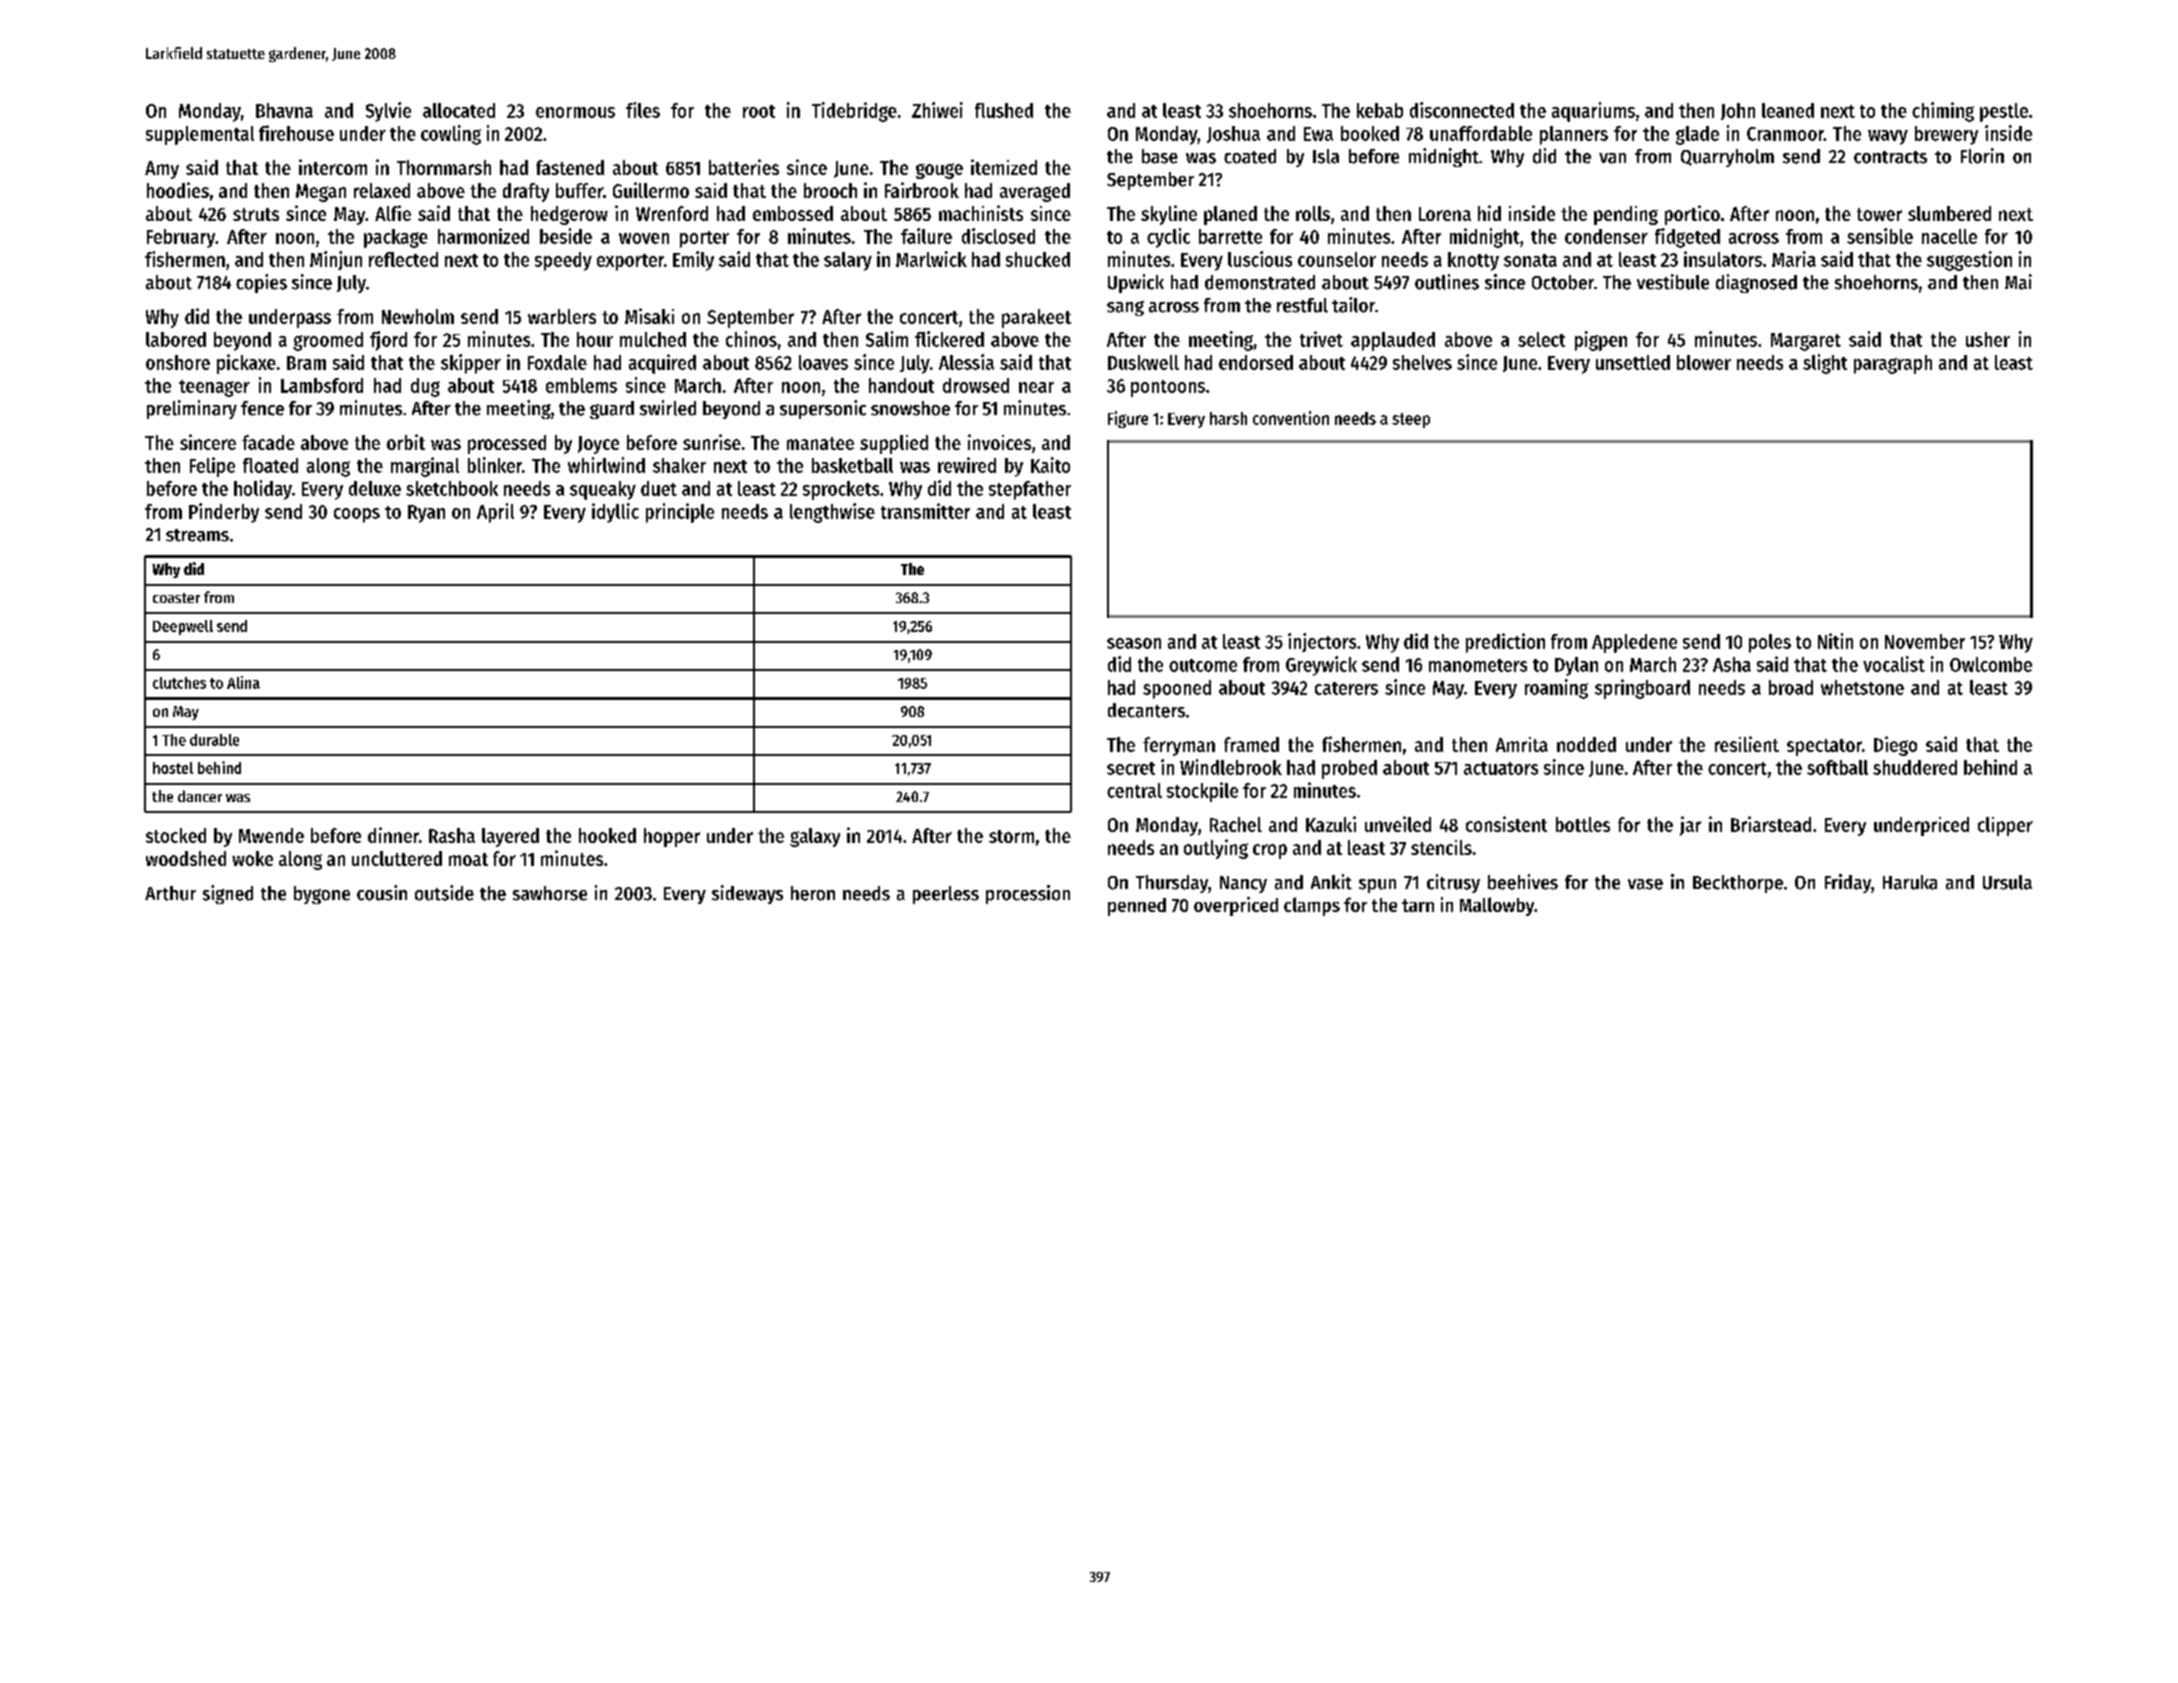 The width and height of the document is (2178, 1683). What do you see at coordinates (1418, 905) in the document?
I see `tarn` at bounding box center [1418, 905].
